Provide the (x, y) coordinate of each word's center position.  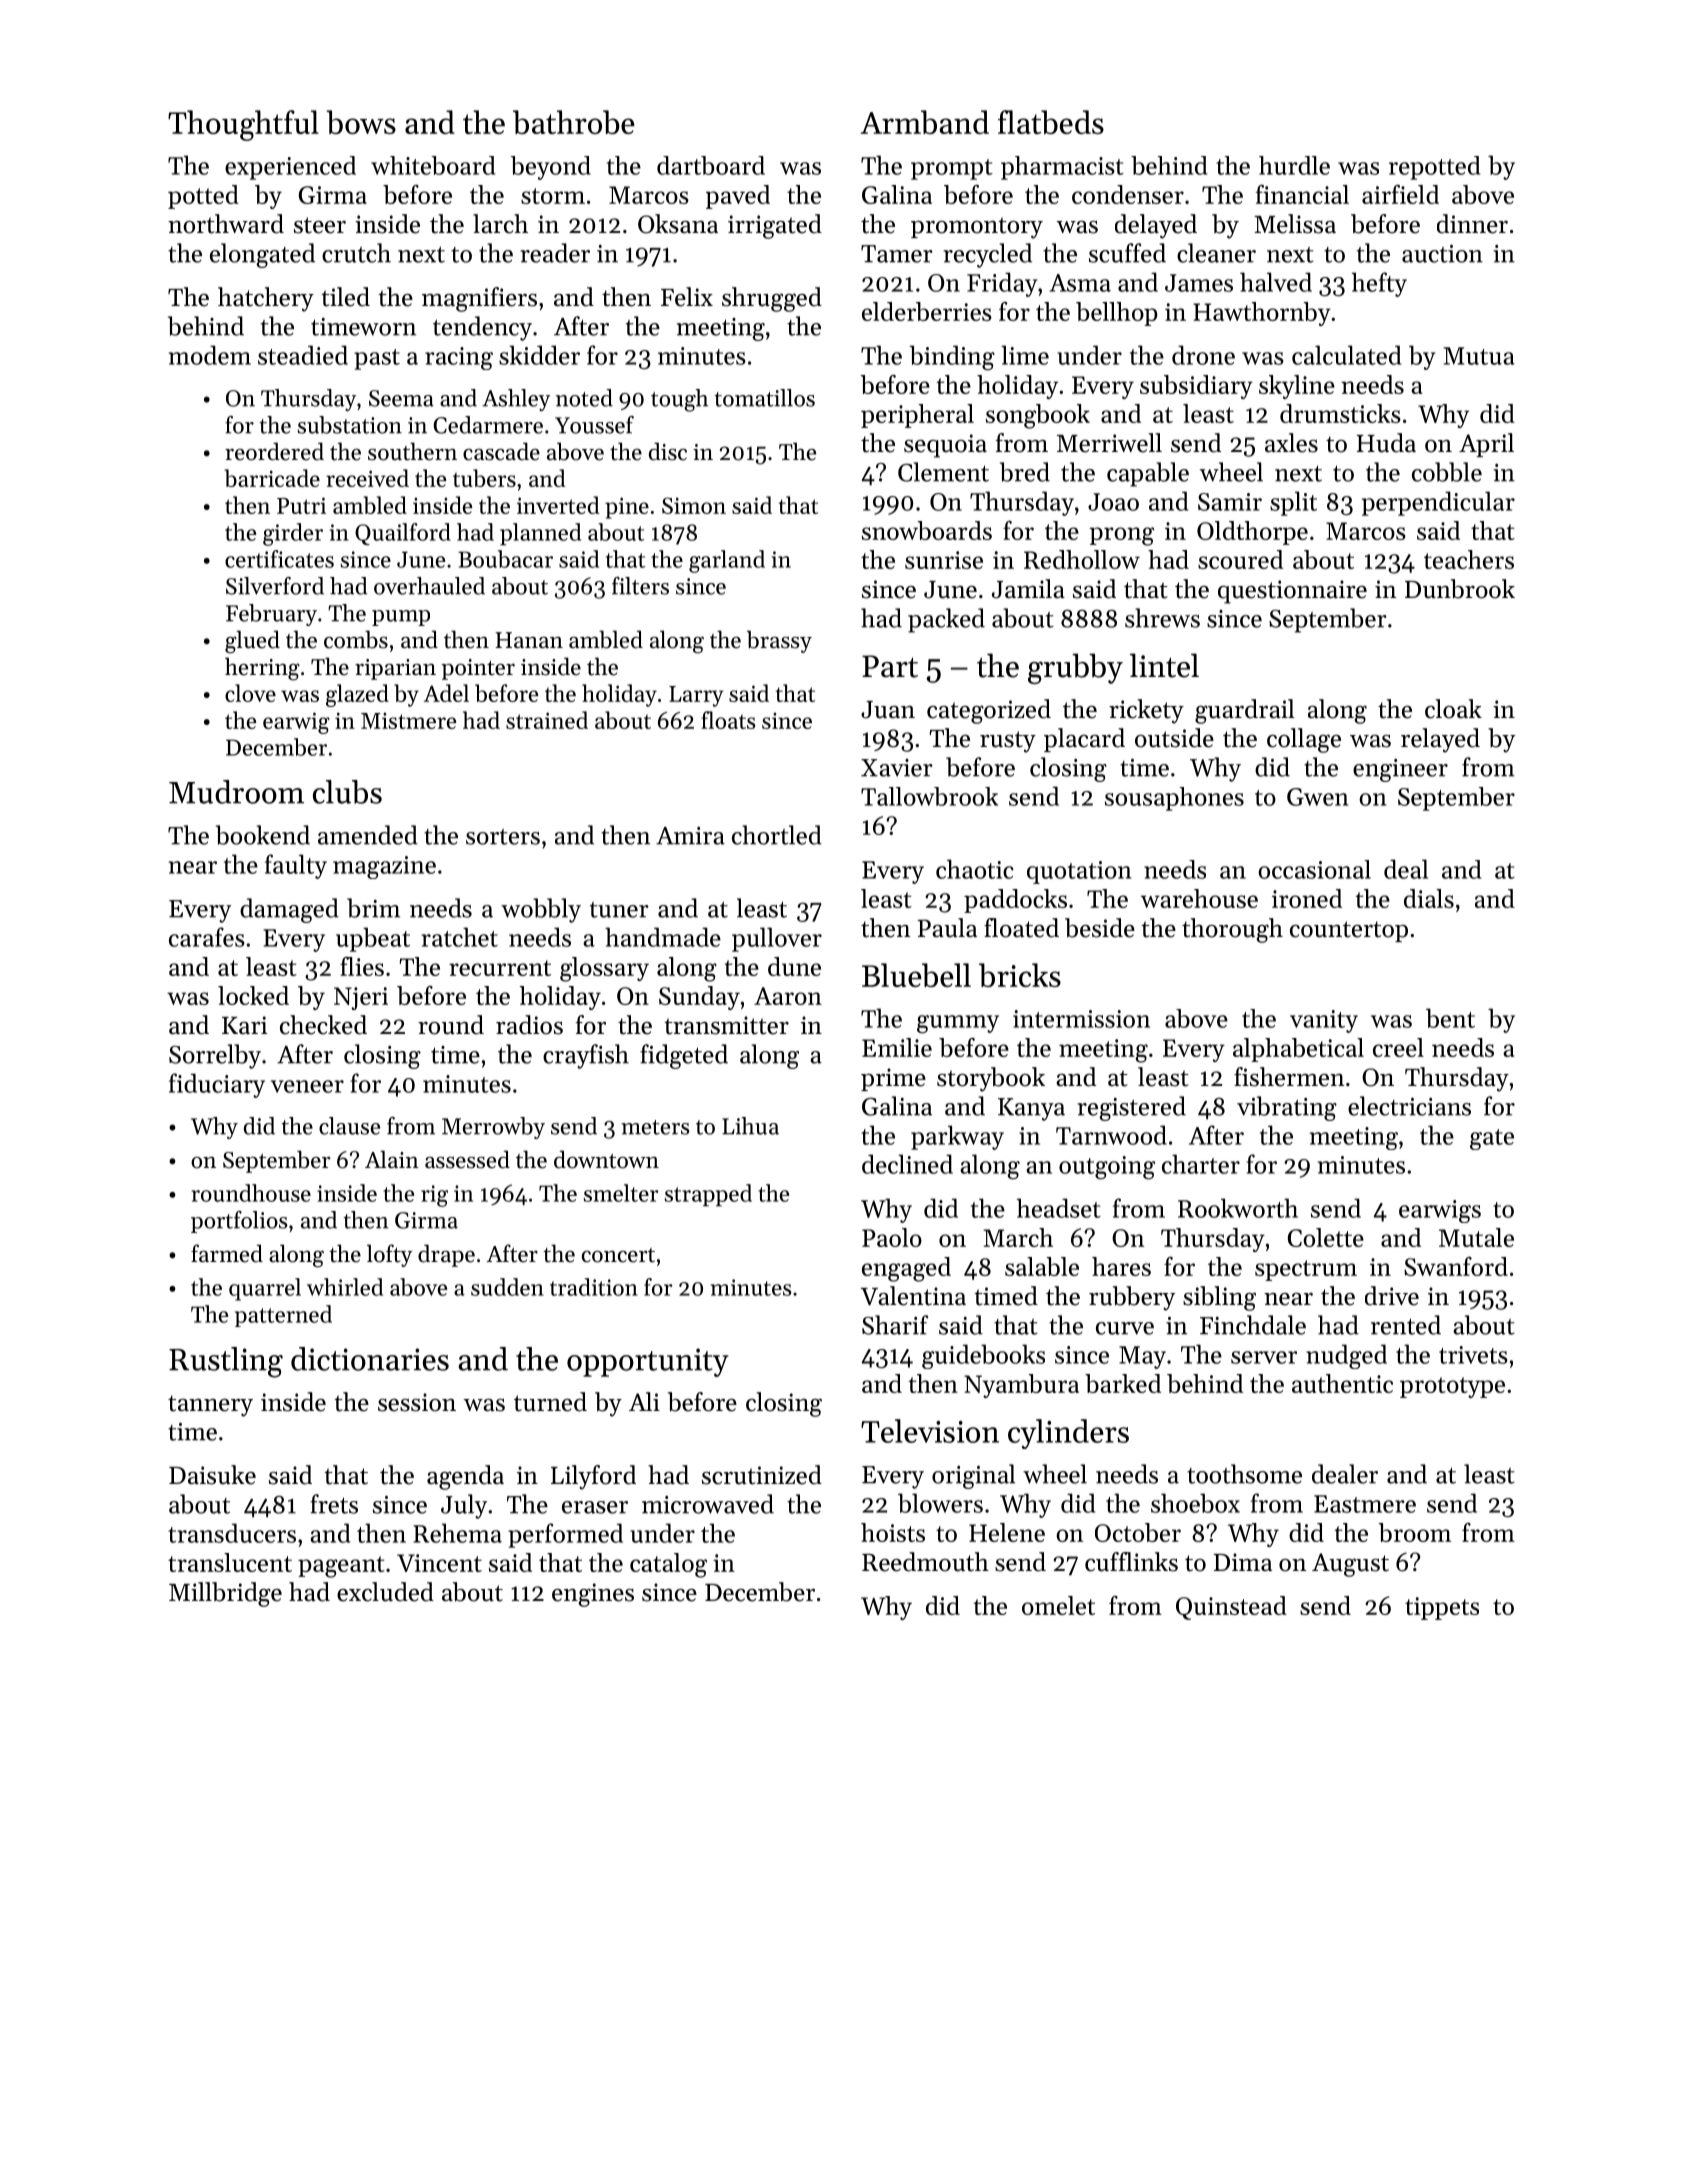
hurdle (1294, 165)
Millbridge (225, 1594)
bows (361, 122)
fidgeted (684, 1056)
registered (1131, 1108)
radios (529, 1025)
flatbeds (1051, 122)
